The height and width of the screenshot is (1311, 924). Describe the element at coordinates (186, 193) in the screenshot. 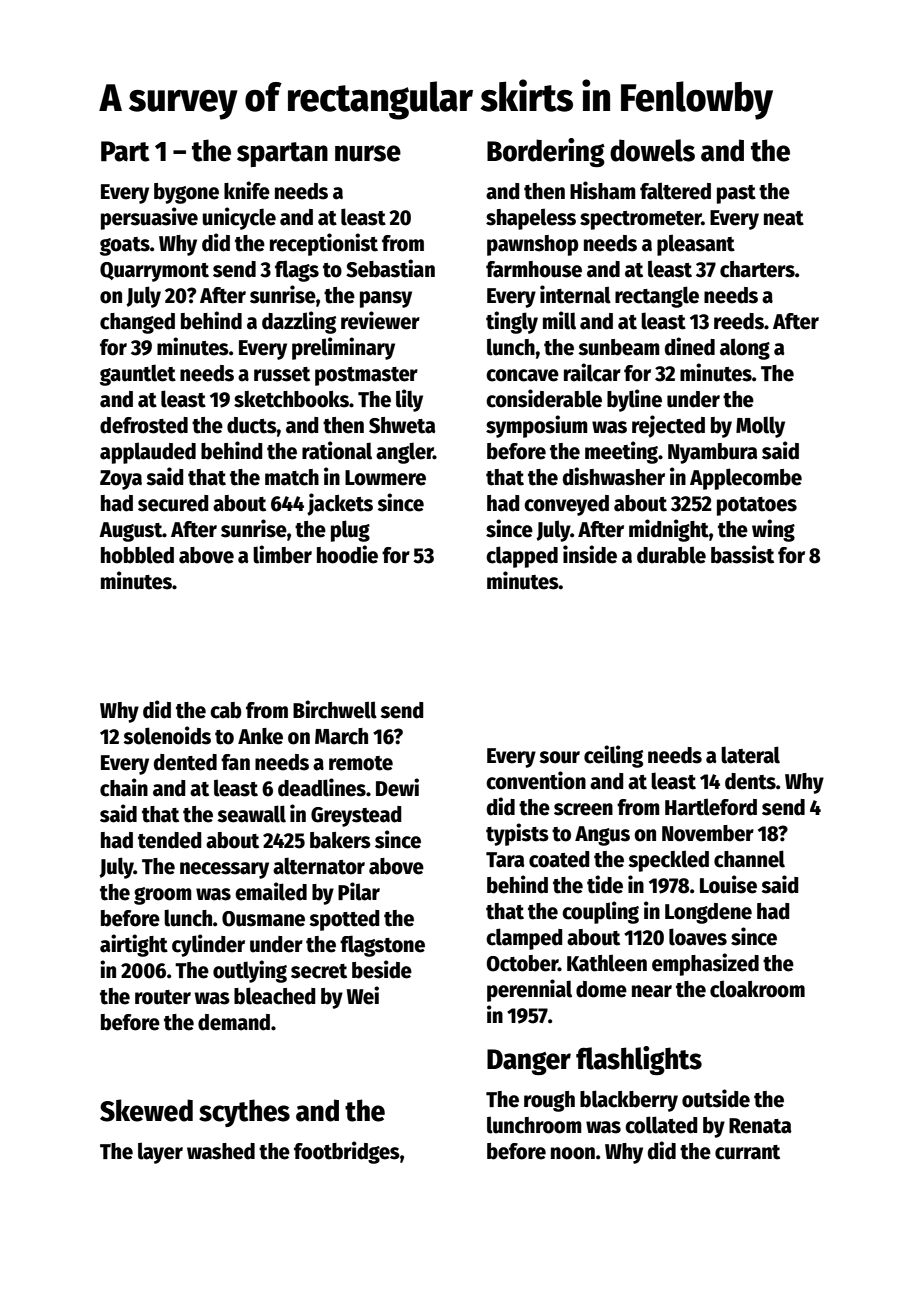

I see `bygone` at that location.
